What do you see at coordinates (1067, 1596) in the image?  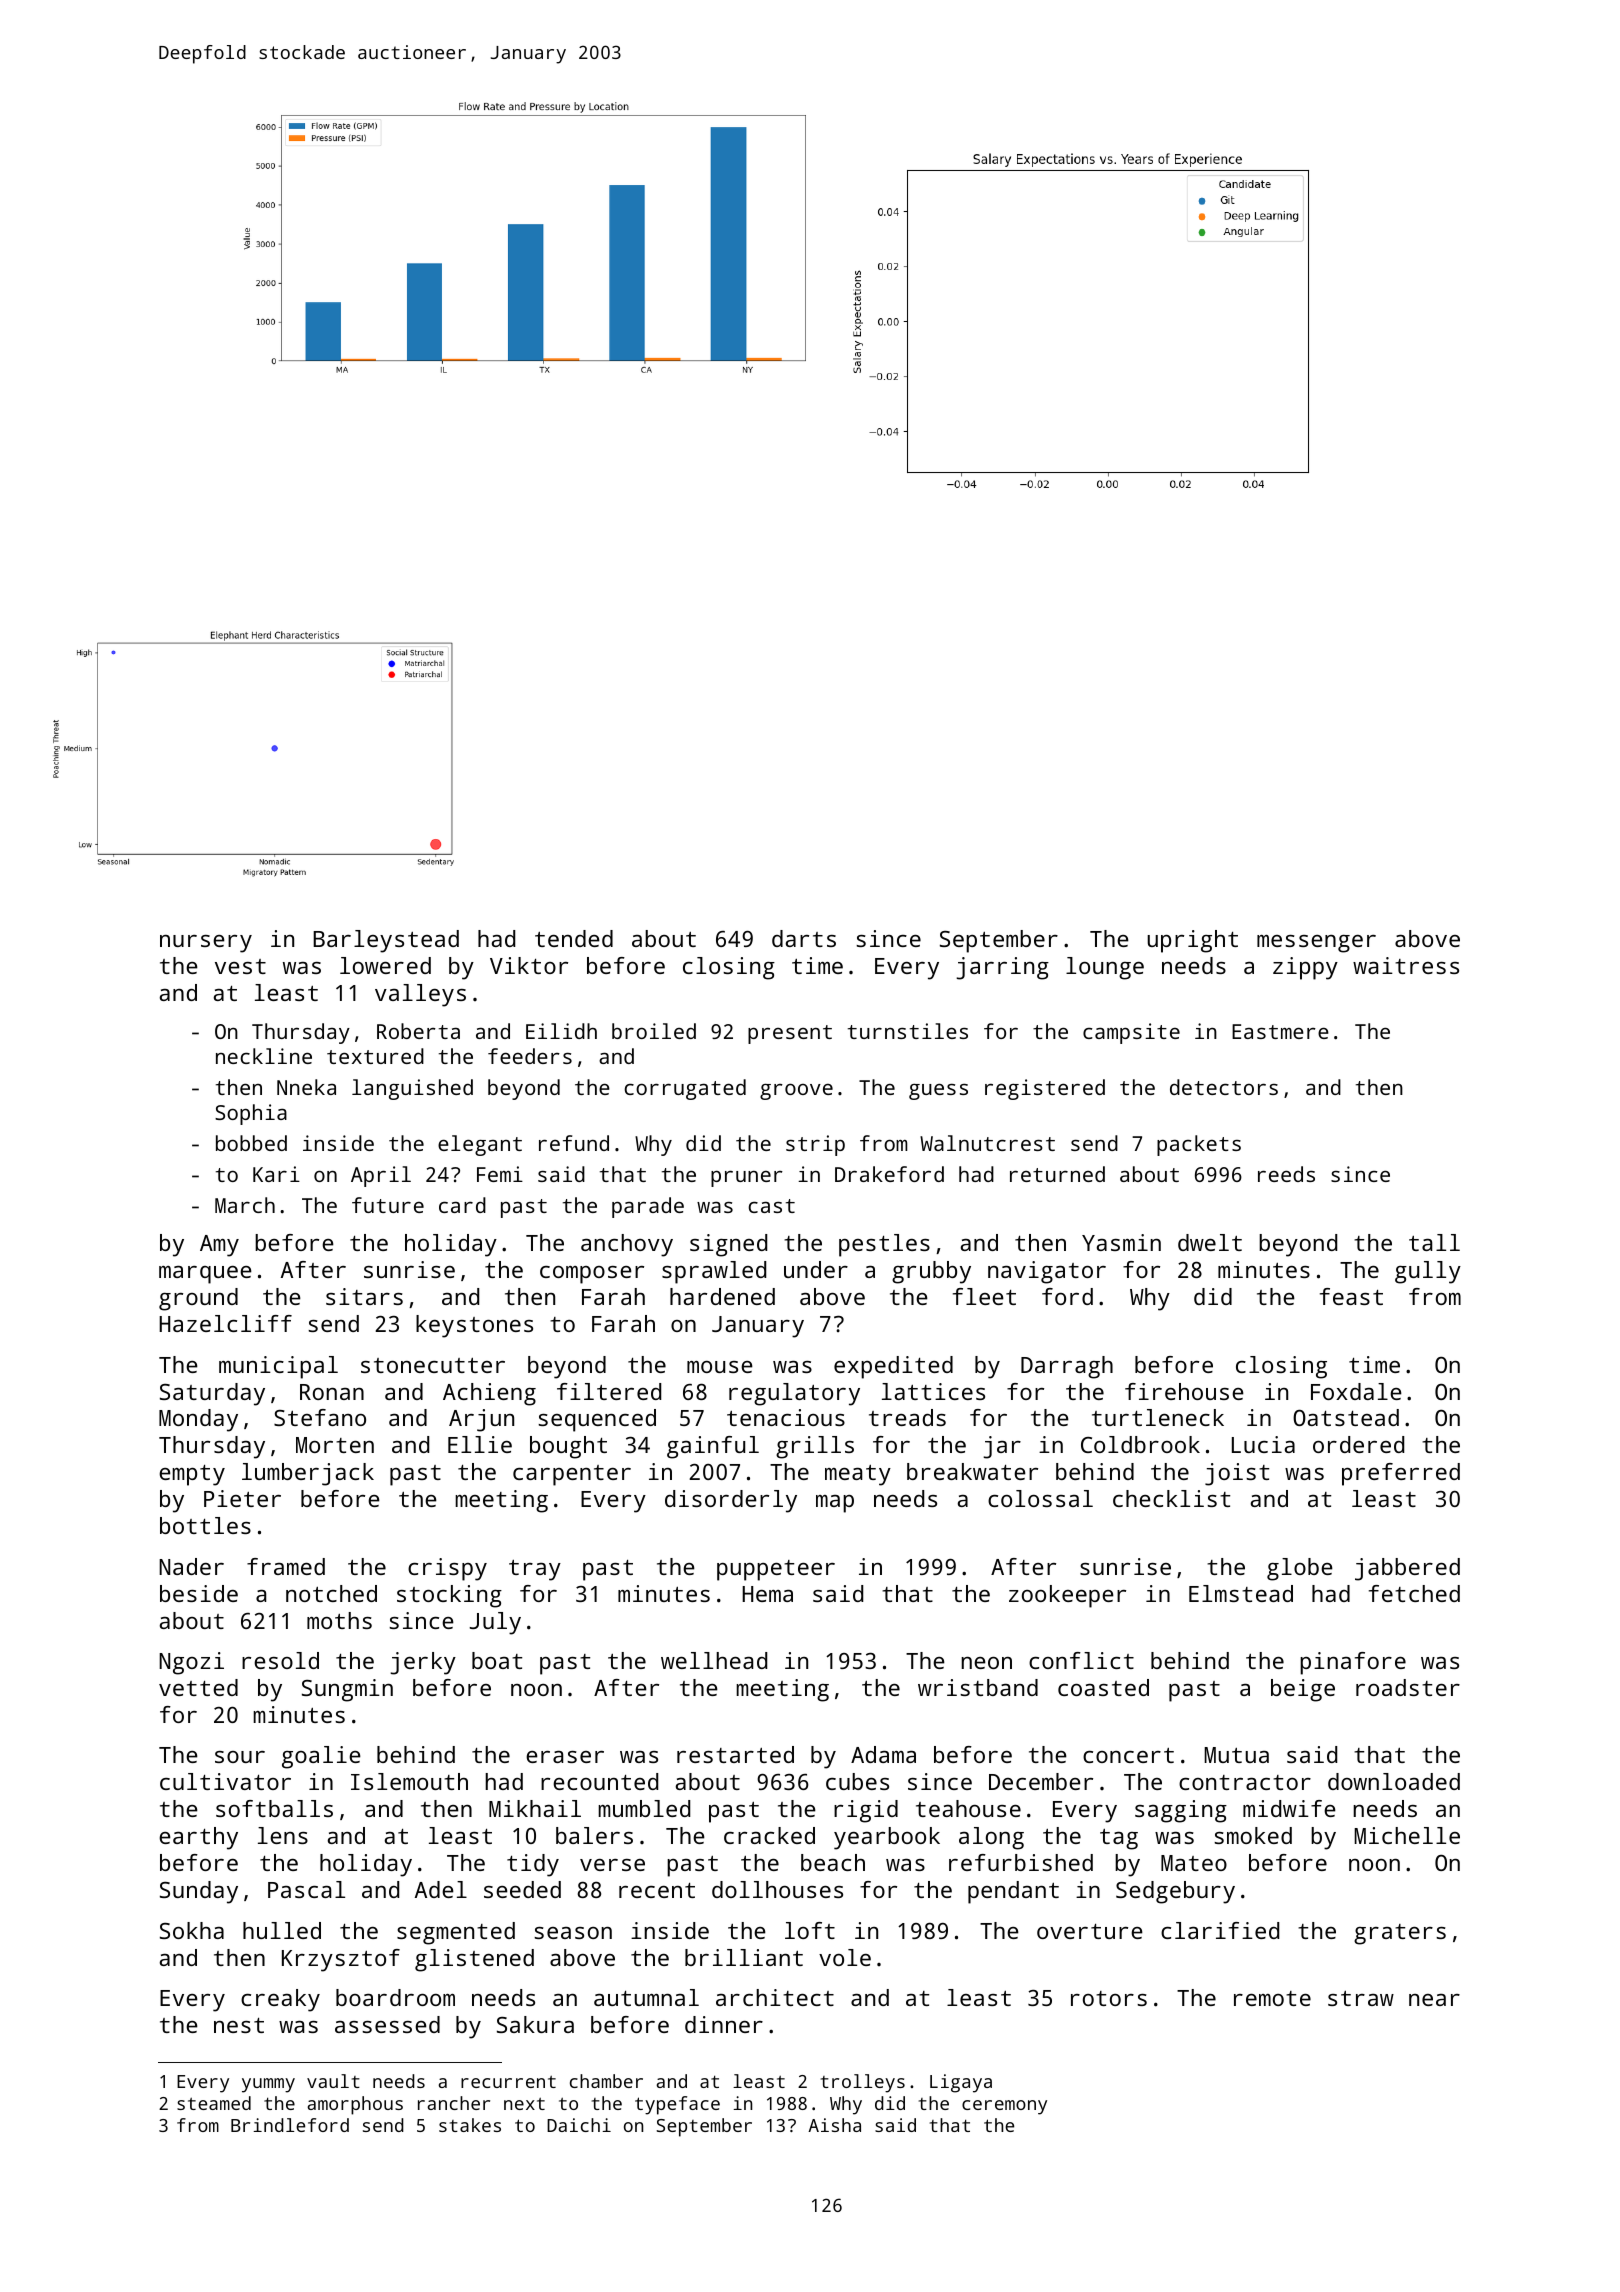 I see `zookeeper` at bounding box center [1067, 1596].
